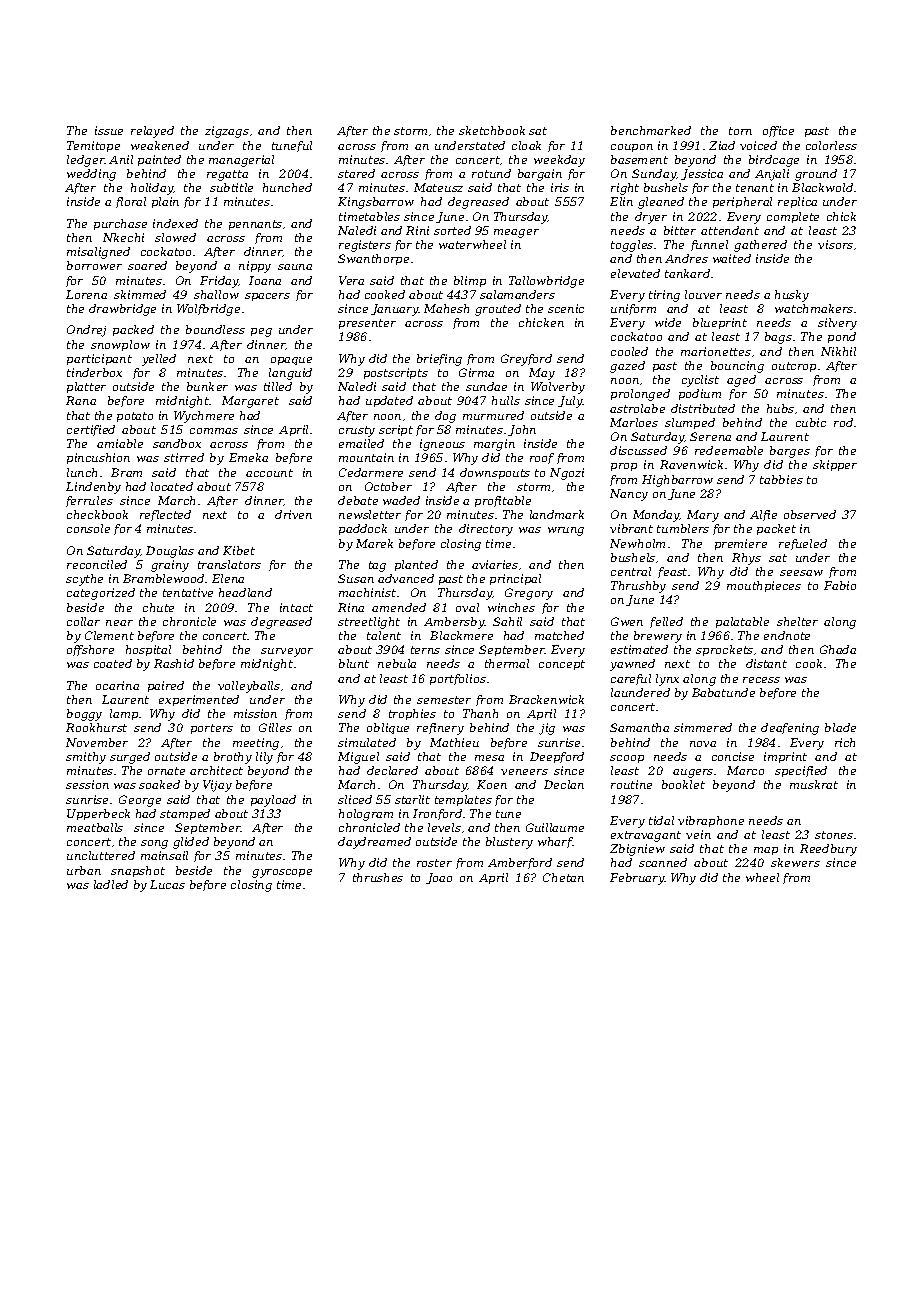 The width and height of the screenshot is (924, 1308). I want to click on scenic, so click(566, 308).
